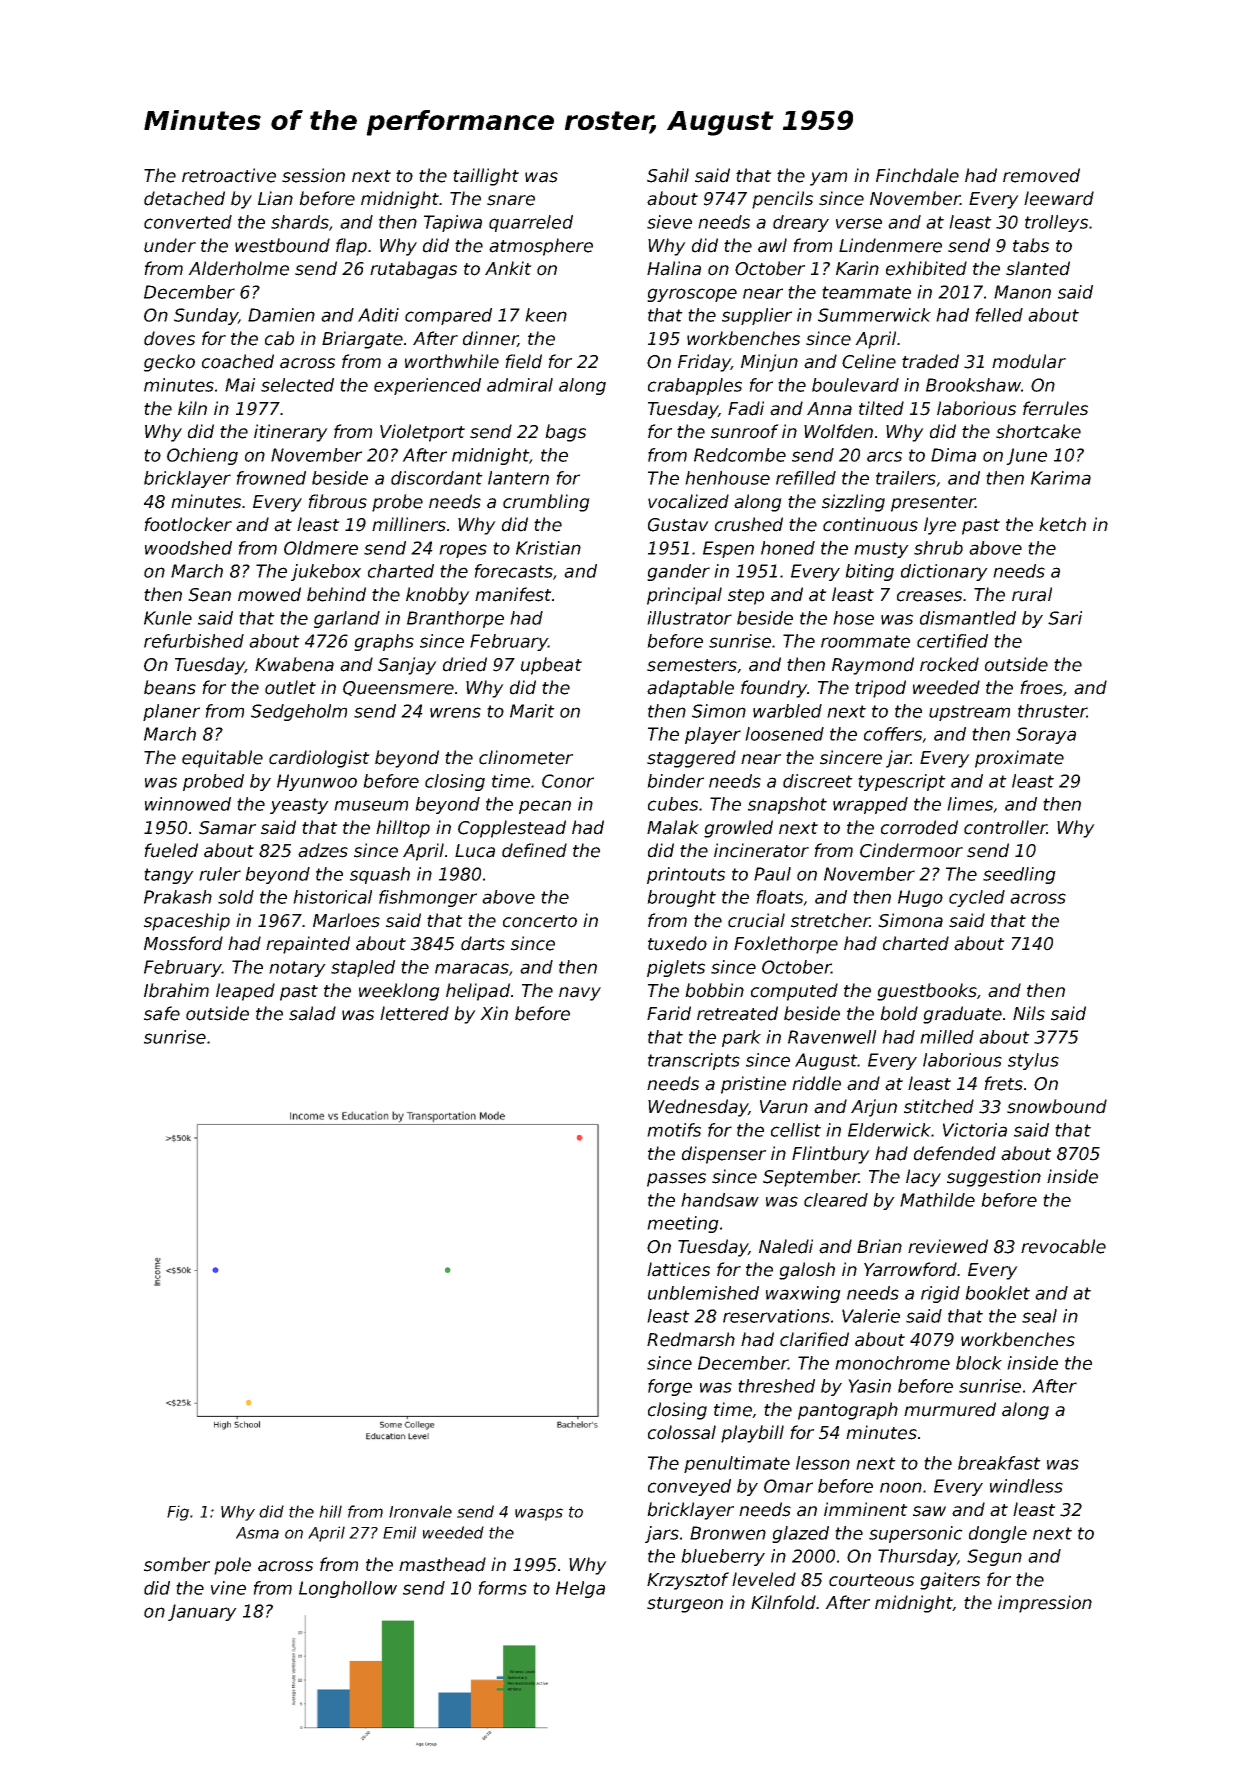 Image resolution: width=1254 pixels, height=1773 pixels. Describe the element at coordinates (420, 1511) in the document. I see `Ironvale` at that location.
